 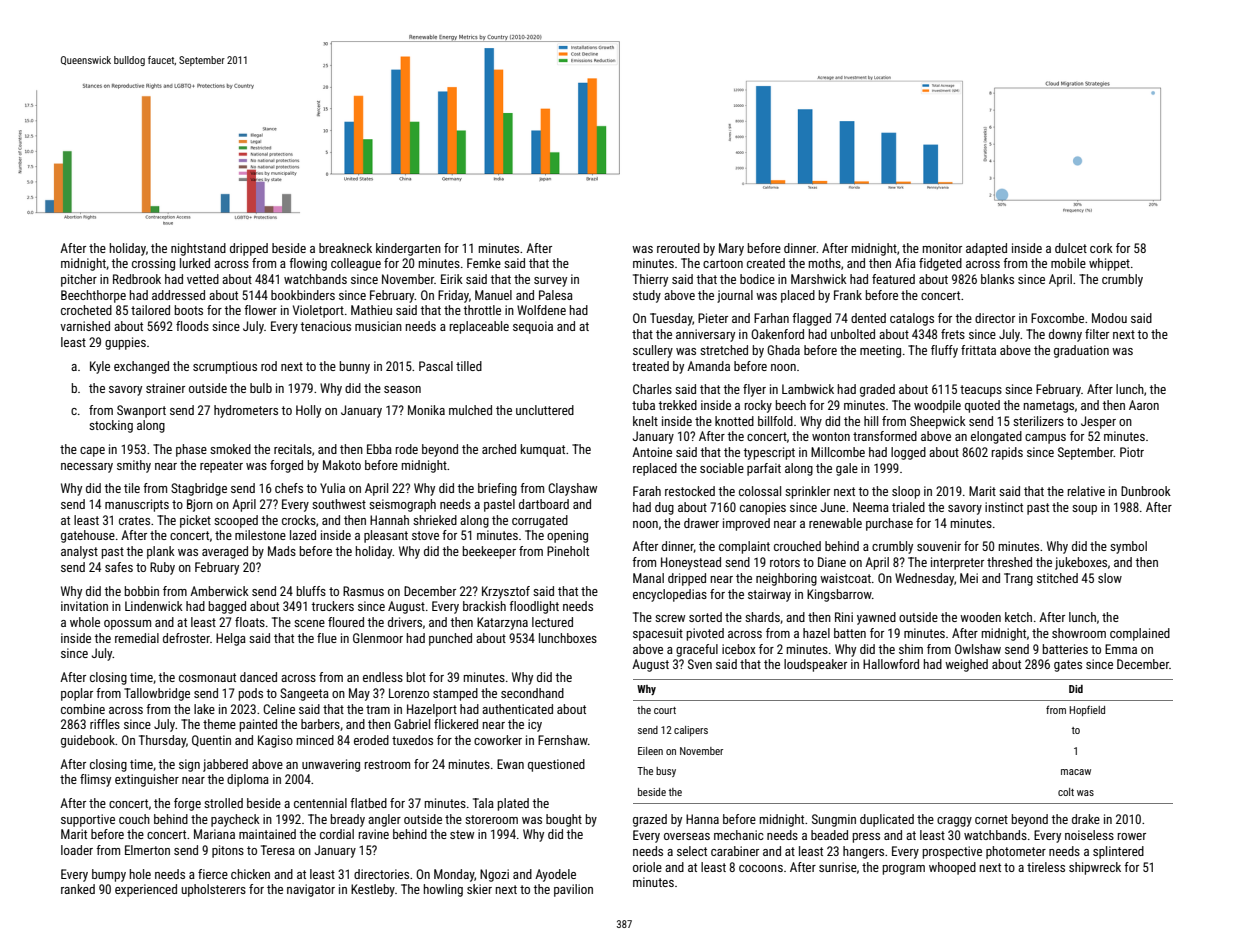 What do you see at coordinates (1095, 868) in the image?
I see `shipwreck` at bounding box center [1095, 868].
